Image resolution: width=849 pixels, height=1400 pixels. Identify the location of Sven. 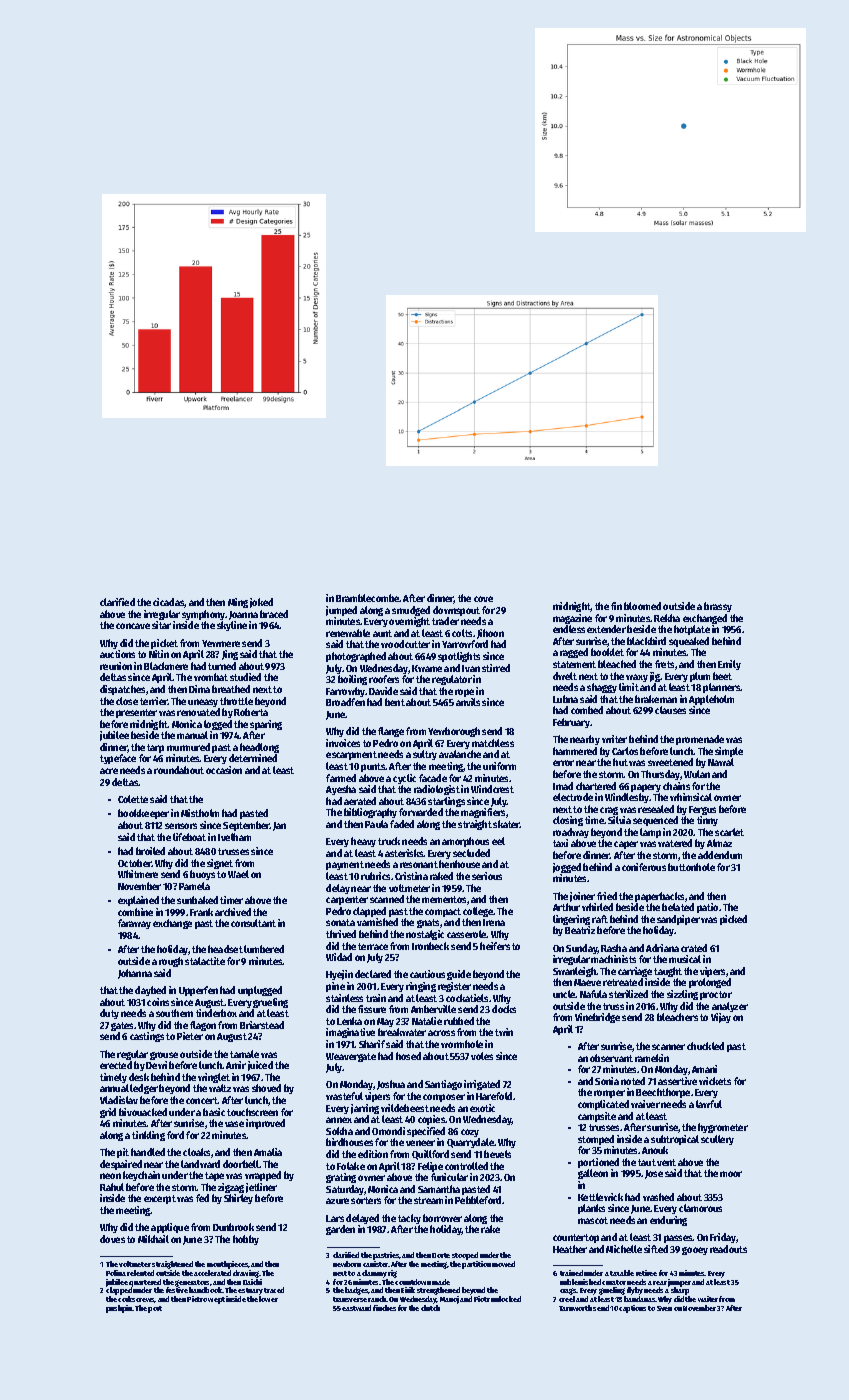
(664, 1308).
